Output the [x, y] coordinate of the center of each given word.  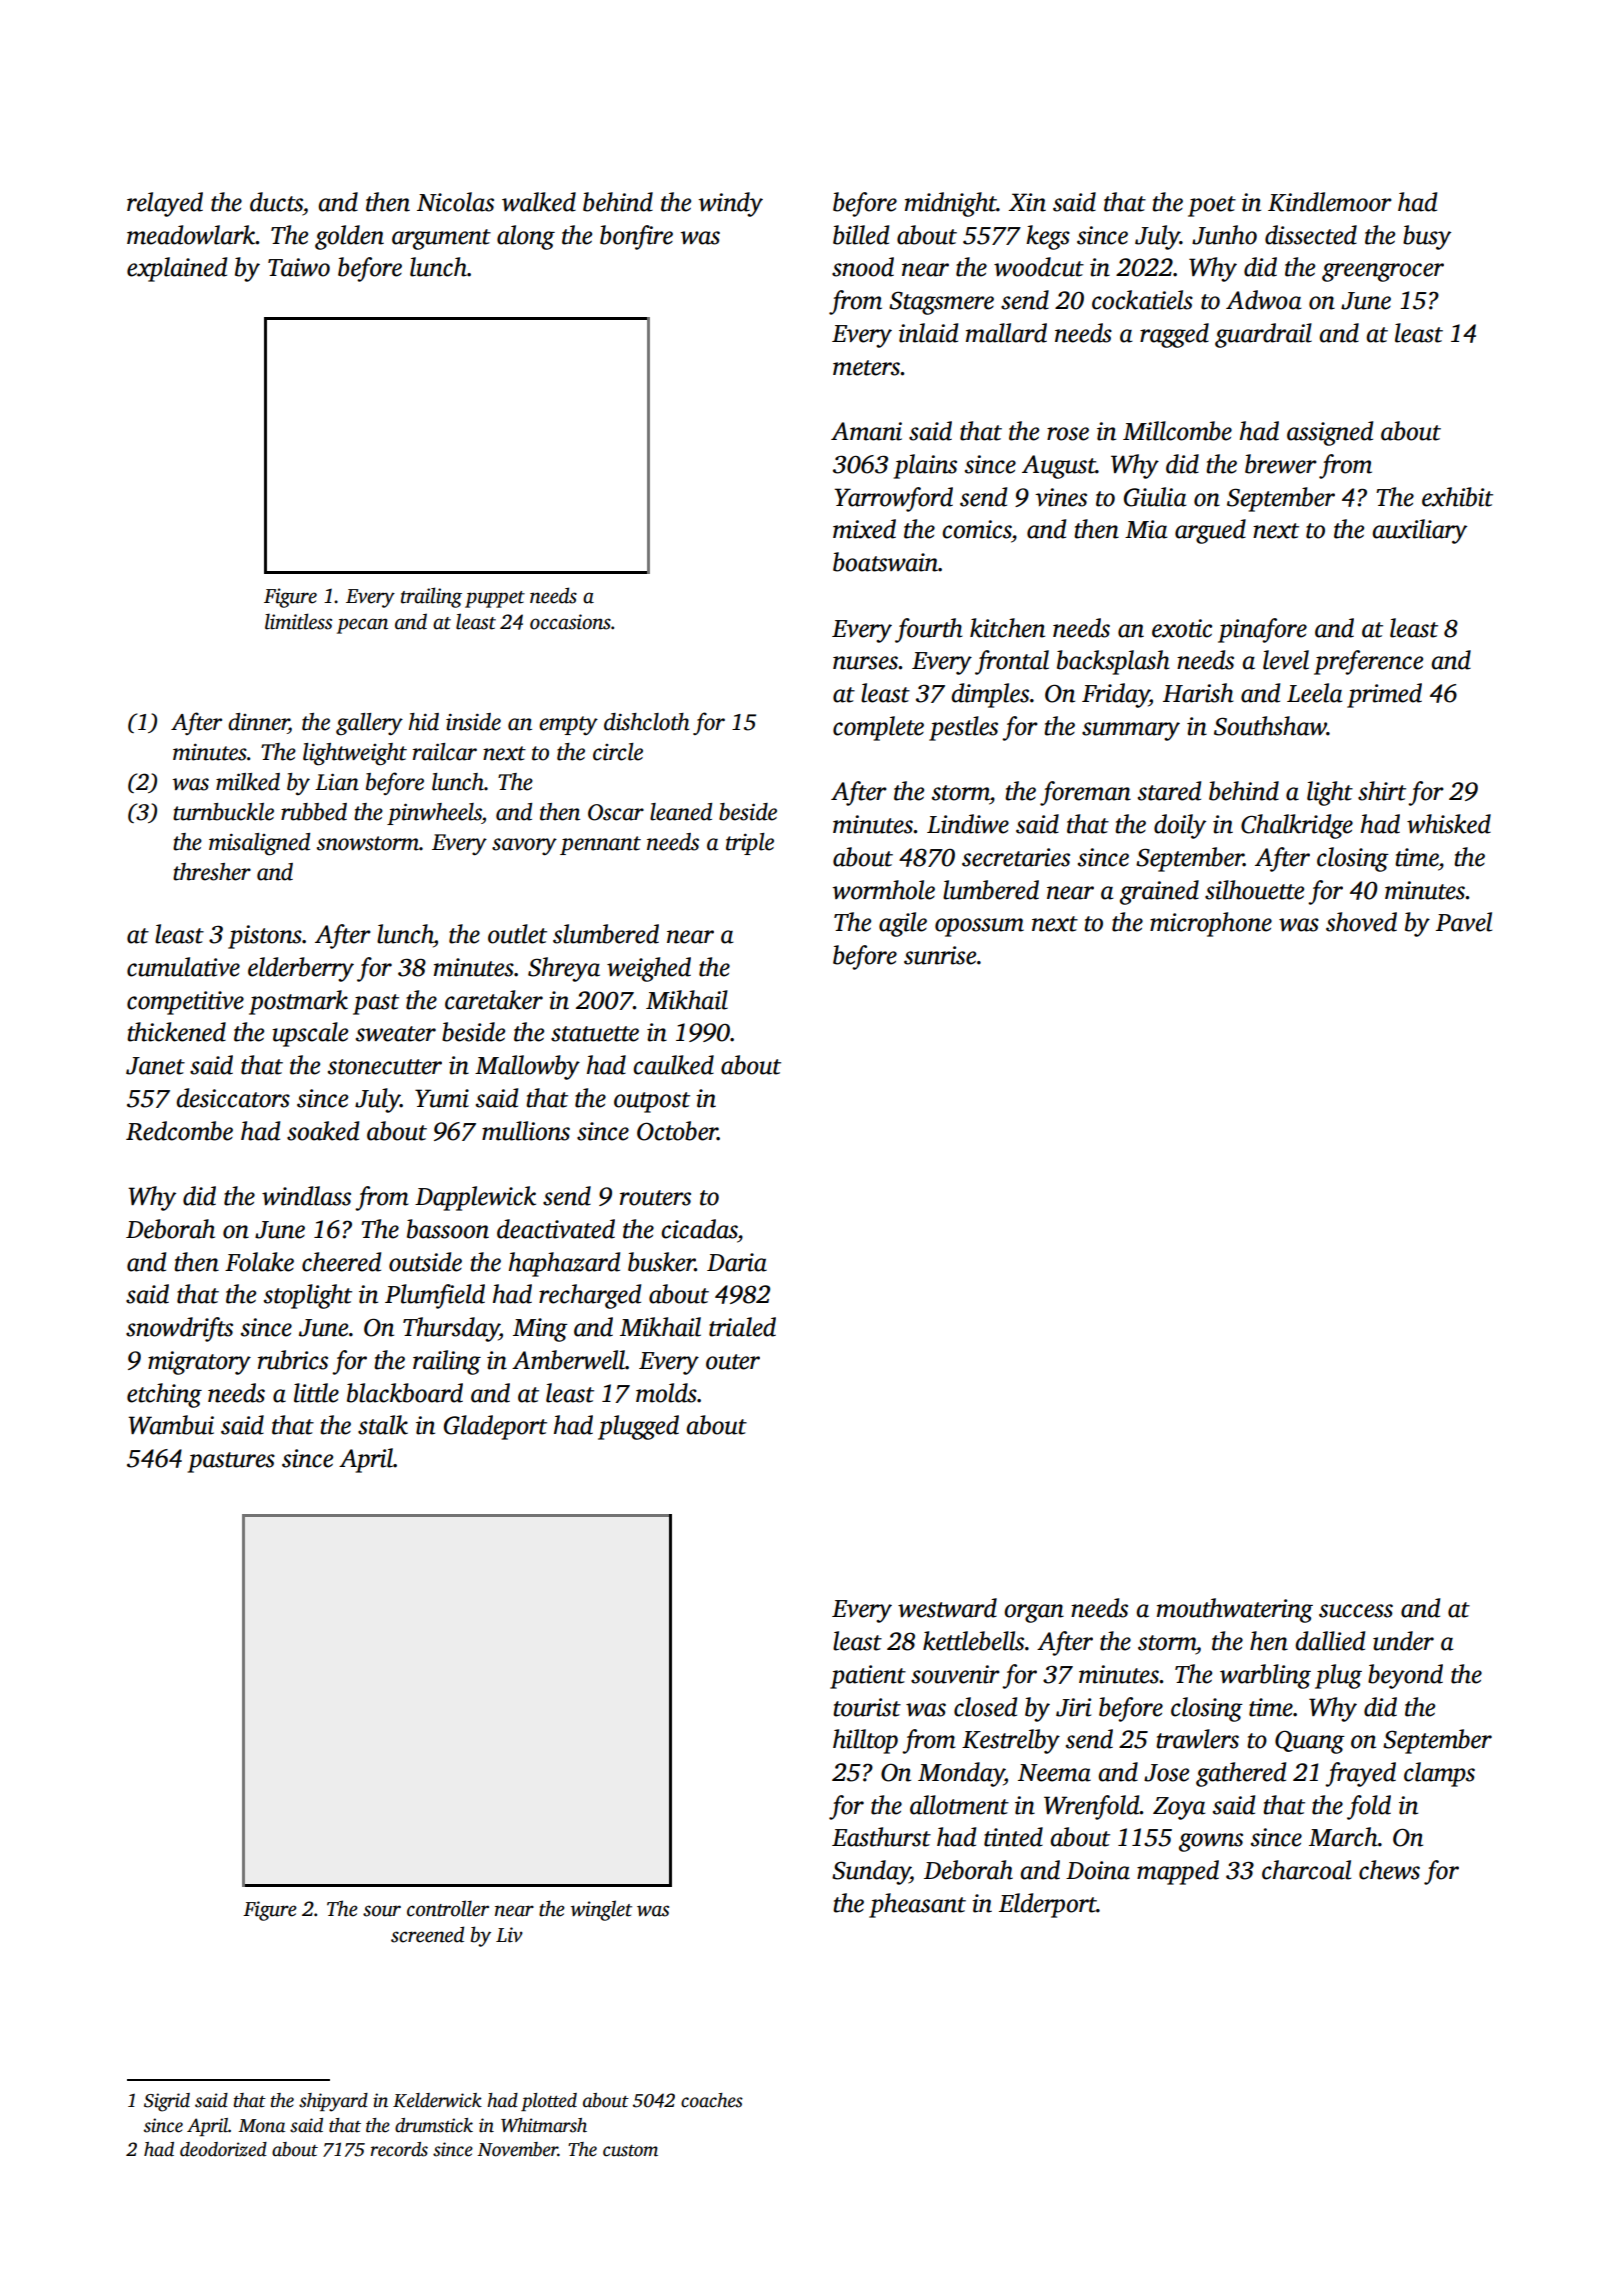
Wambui [171, 1425]
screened [427, 1934]
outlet [517, 934]
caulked [673, 1065]
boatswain [885, 562]
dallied [1330, 1641]
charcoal [1306, 1870]
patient [868, 1677]
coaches [712, 2100]
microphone [1211, 924]
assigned [1330, 433]
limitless [298, 621]
